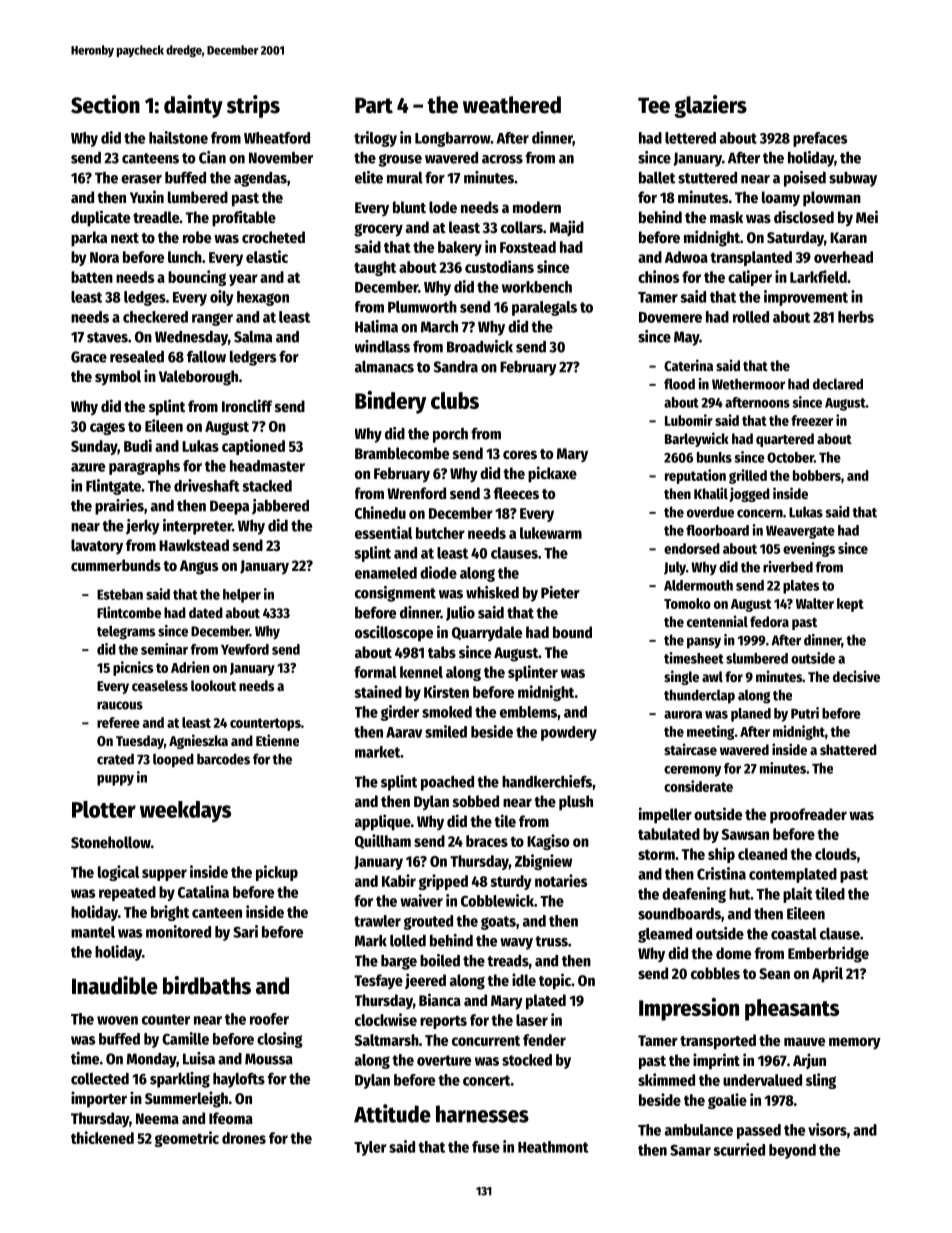 This page has width=952, height=1233. What do you see at coordinates (444, 1060) in the page?
I see `overture` at bounding box center [444, 1060].
